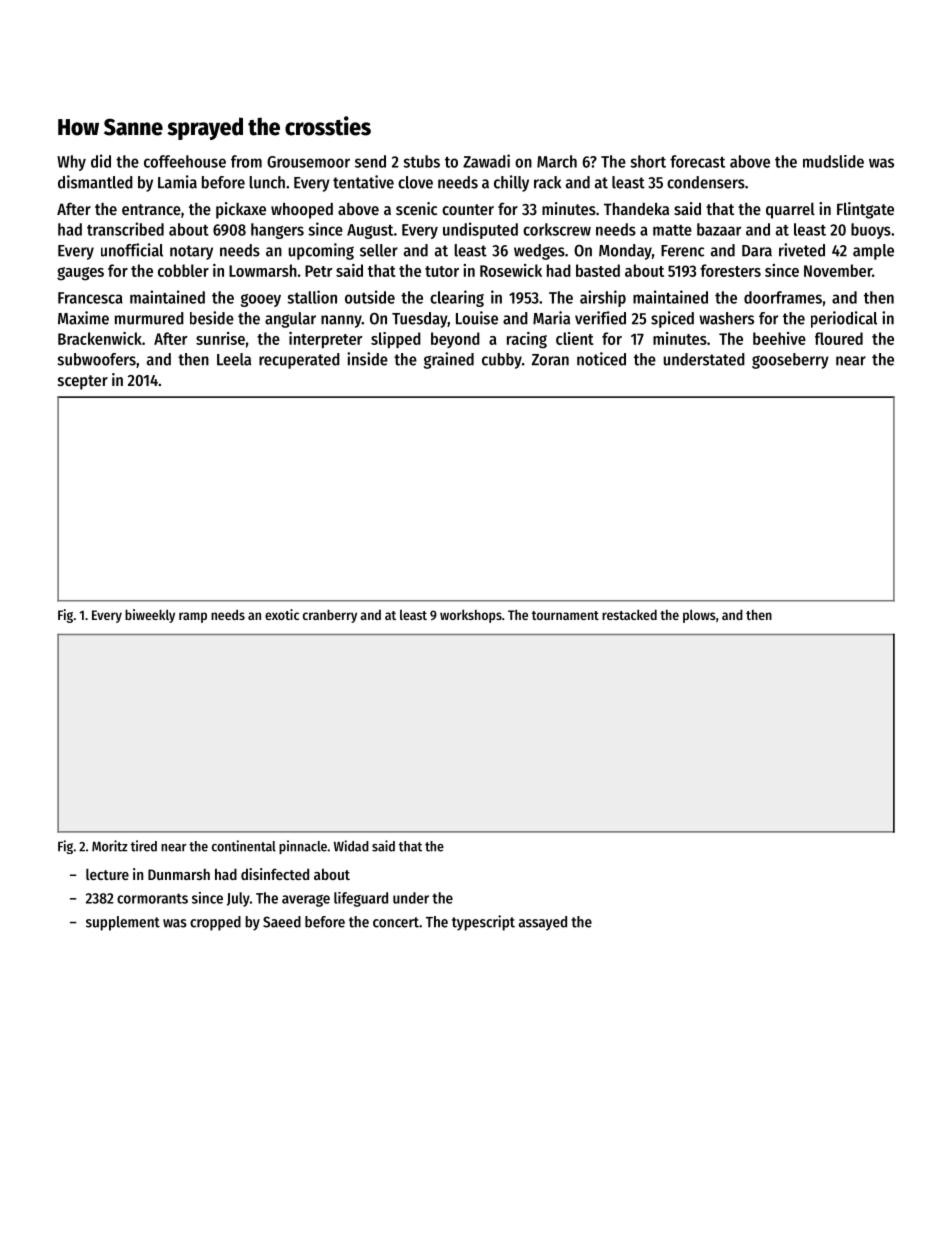 The width and height of the screenshot is (952, 1233). I want to click on cranberry, so click(330, 616).
